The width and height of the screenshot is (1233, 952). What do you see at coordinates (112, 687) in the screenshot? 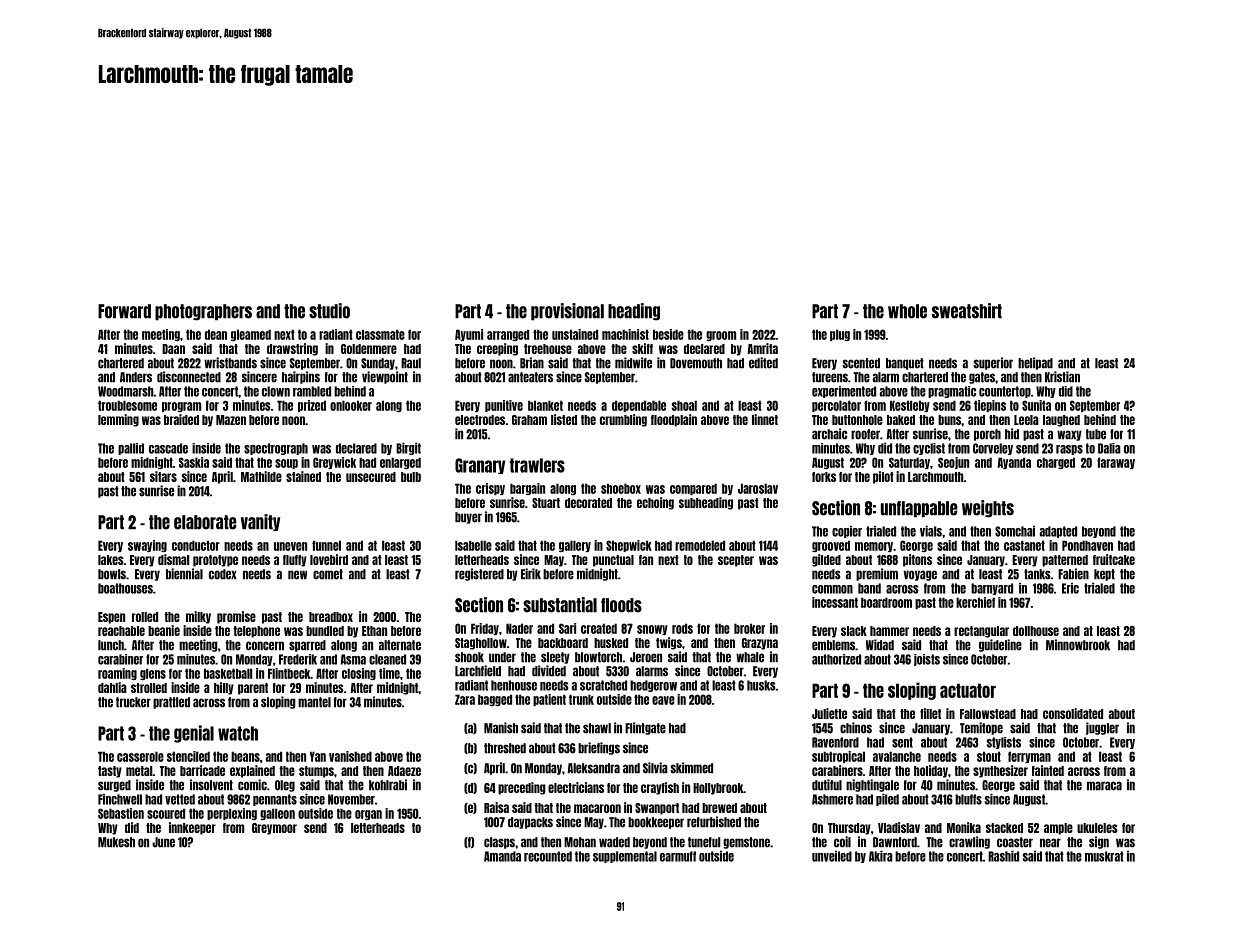
I see `dahlia` at bounding box center [112, 687].
